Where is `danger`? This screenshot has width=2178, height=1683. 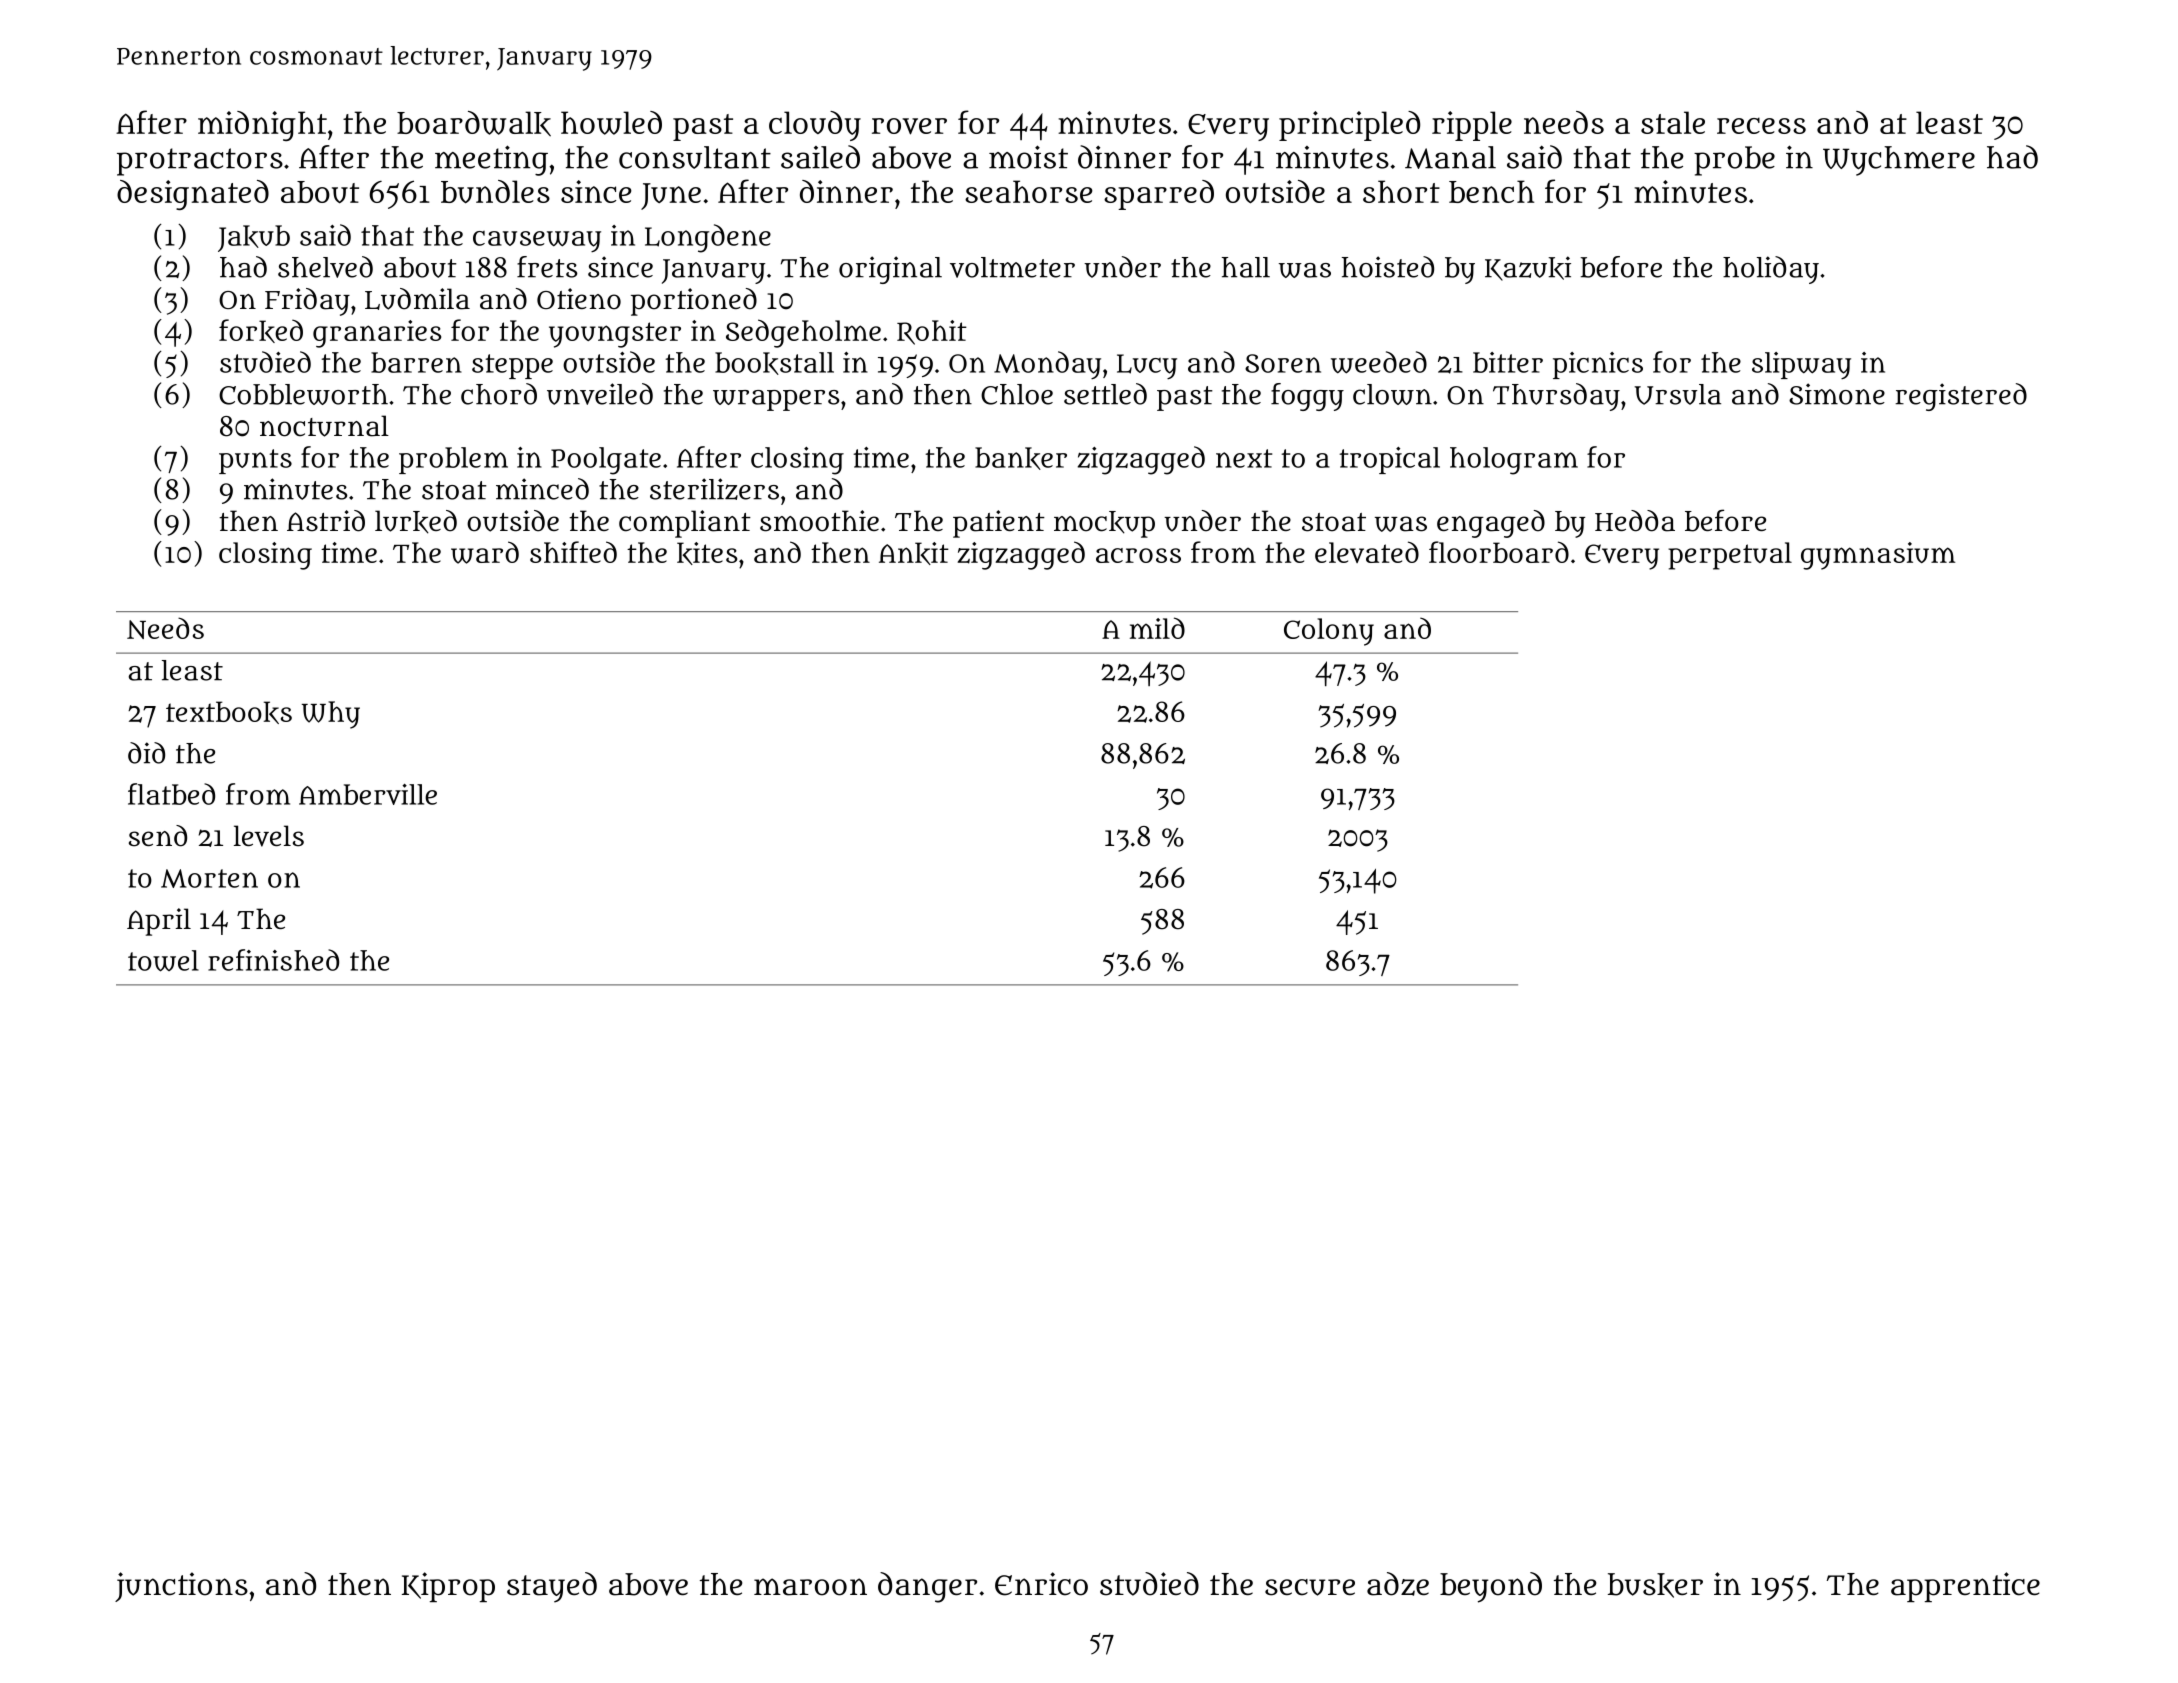
danger is located at coordinates (927, 1587).
